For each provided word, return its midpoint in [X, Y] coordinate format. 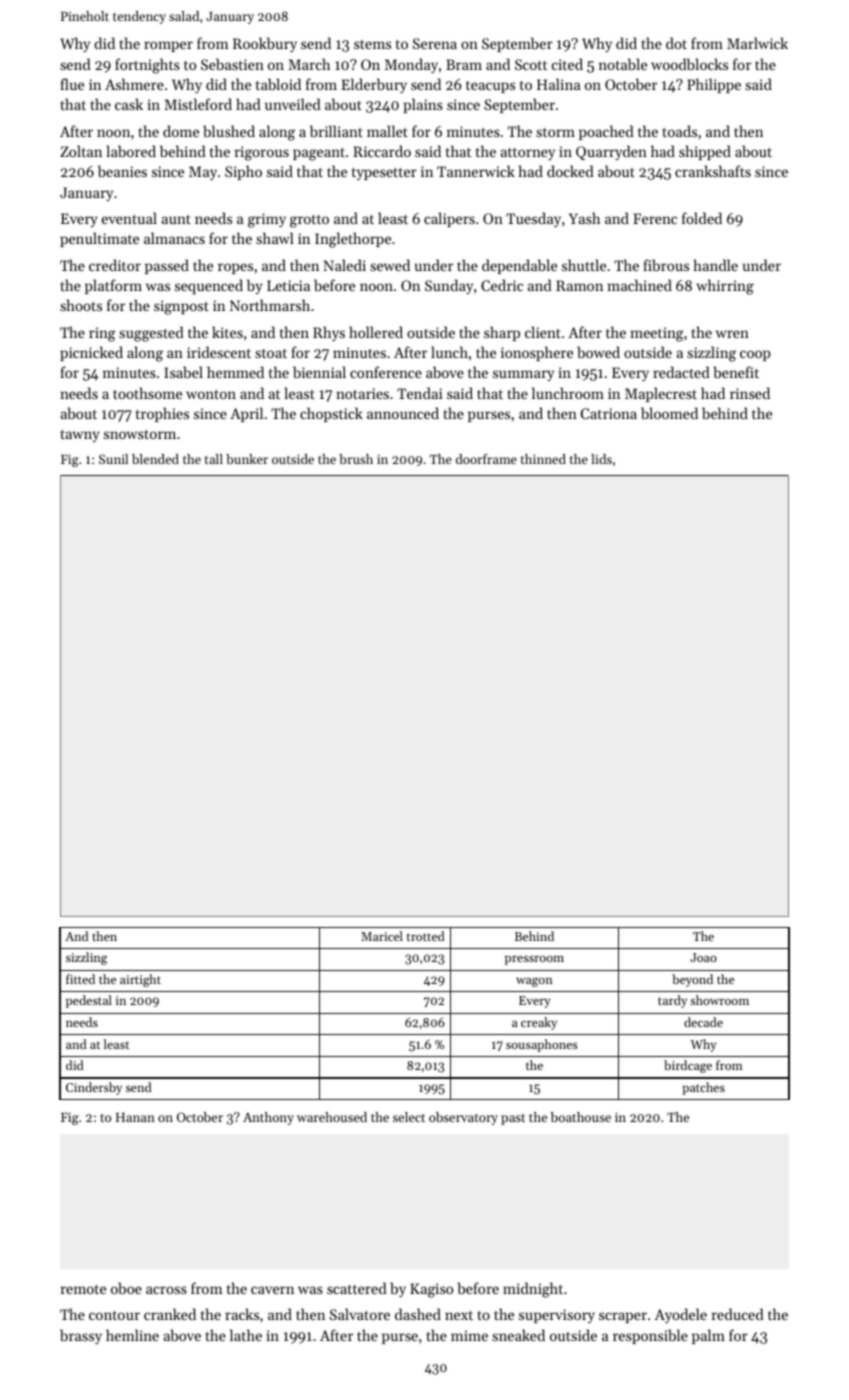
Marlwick [757, 43]
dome [181, 131]
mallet [387, 131]
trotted [426, 936]
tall [214, 459]
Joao [703, 957]
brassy [81, 1336]
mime [469, 1335]
